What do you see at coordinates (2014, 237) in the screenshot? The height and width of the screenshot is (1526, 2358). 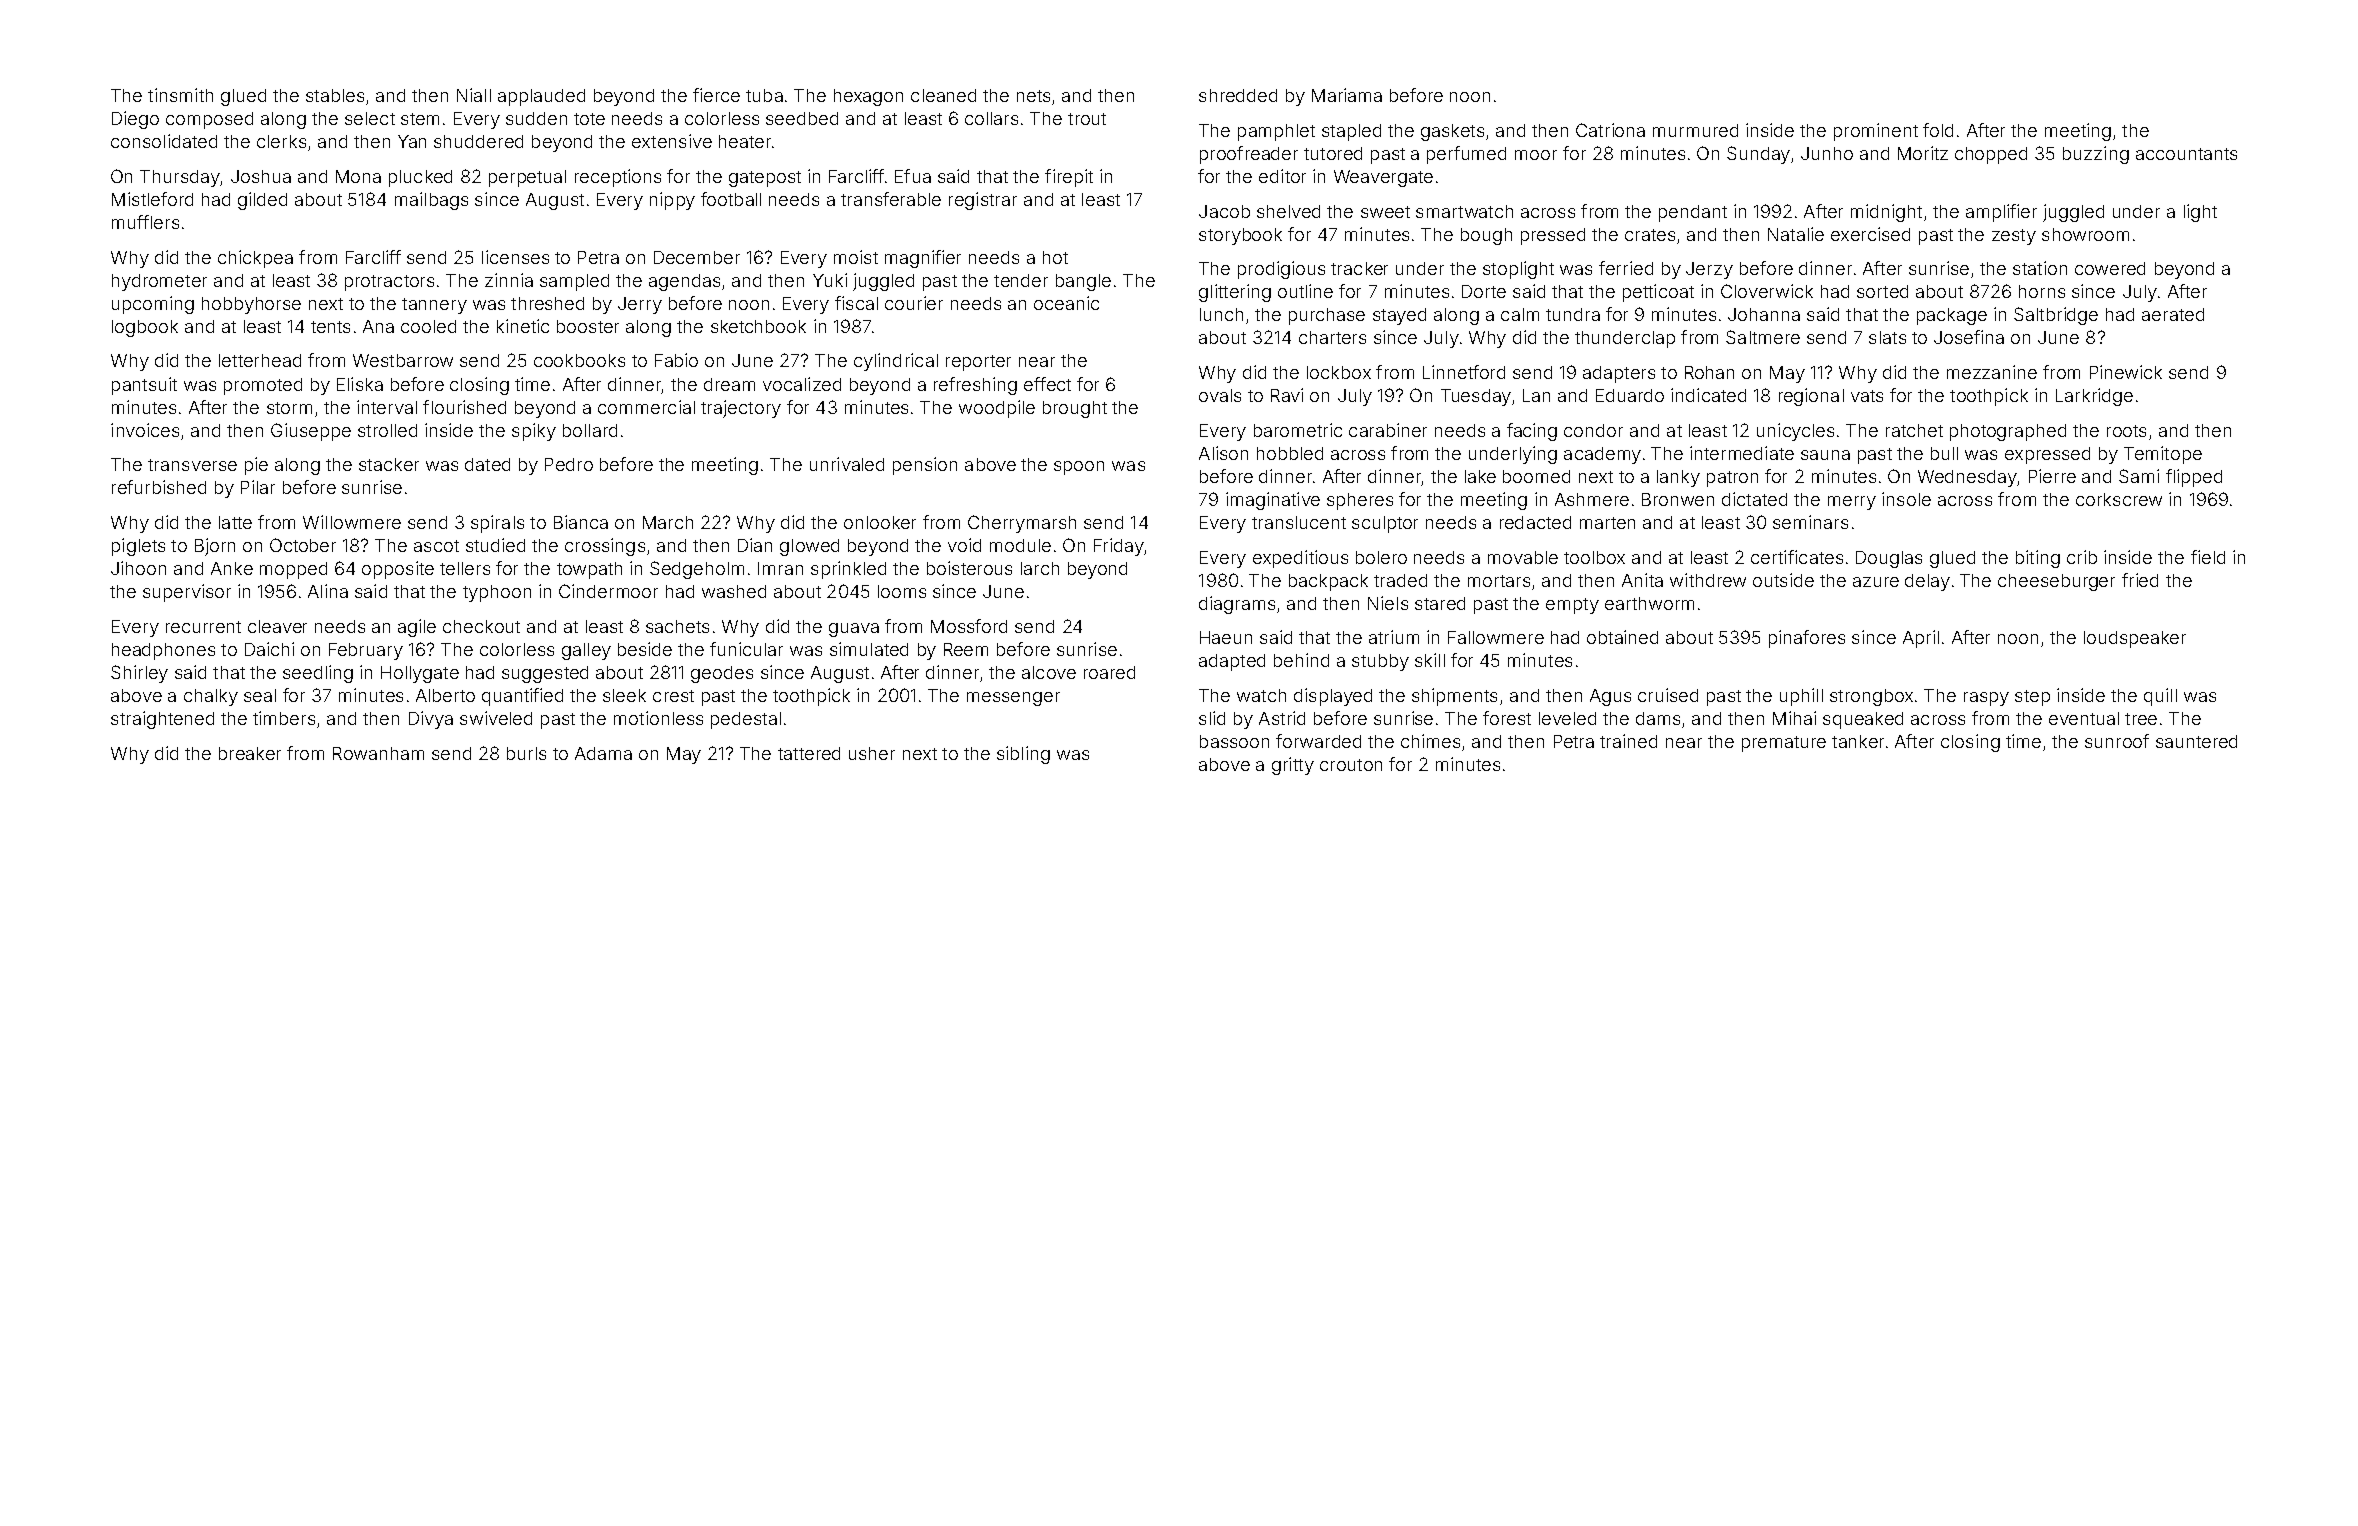 I see `zesty` at bounding box center [2014, 237].
